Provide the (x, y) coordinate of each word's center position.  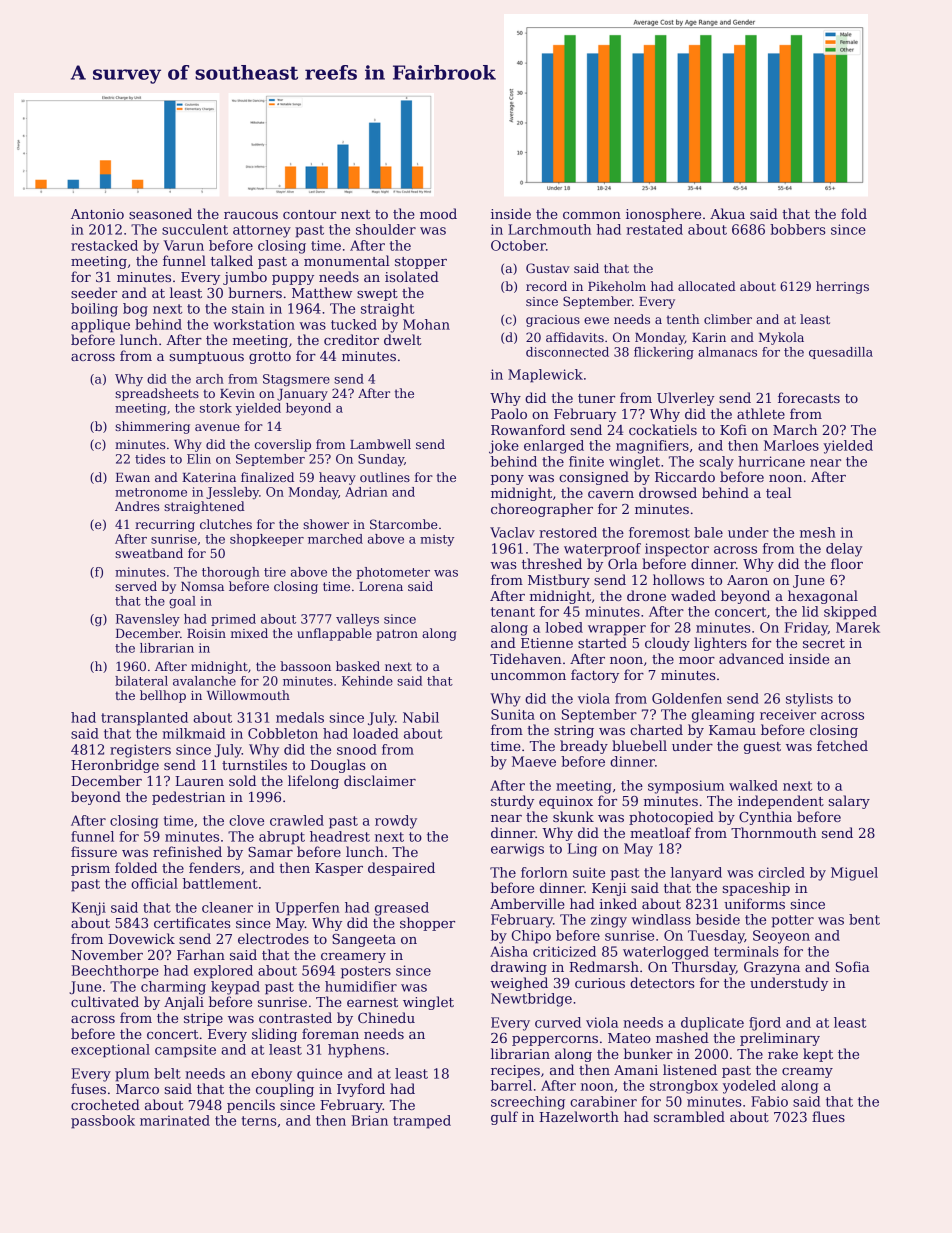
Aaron (747, 580)
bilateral (141, 681)
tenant (513, 612)
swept (377, 295)
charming (173, 988)
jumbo (245, 278)
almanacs (727, 352)
